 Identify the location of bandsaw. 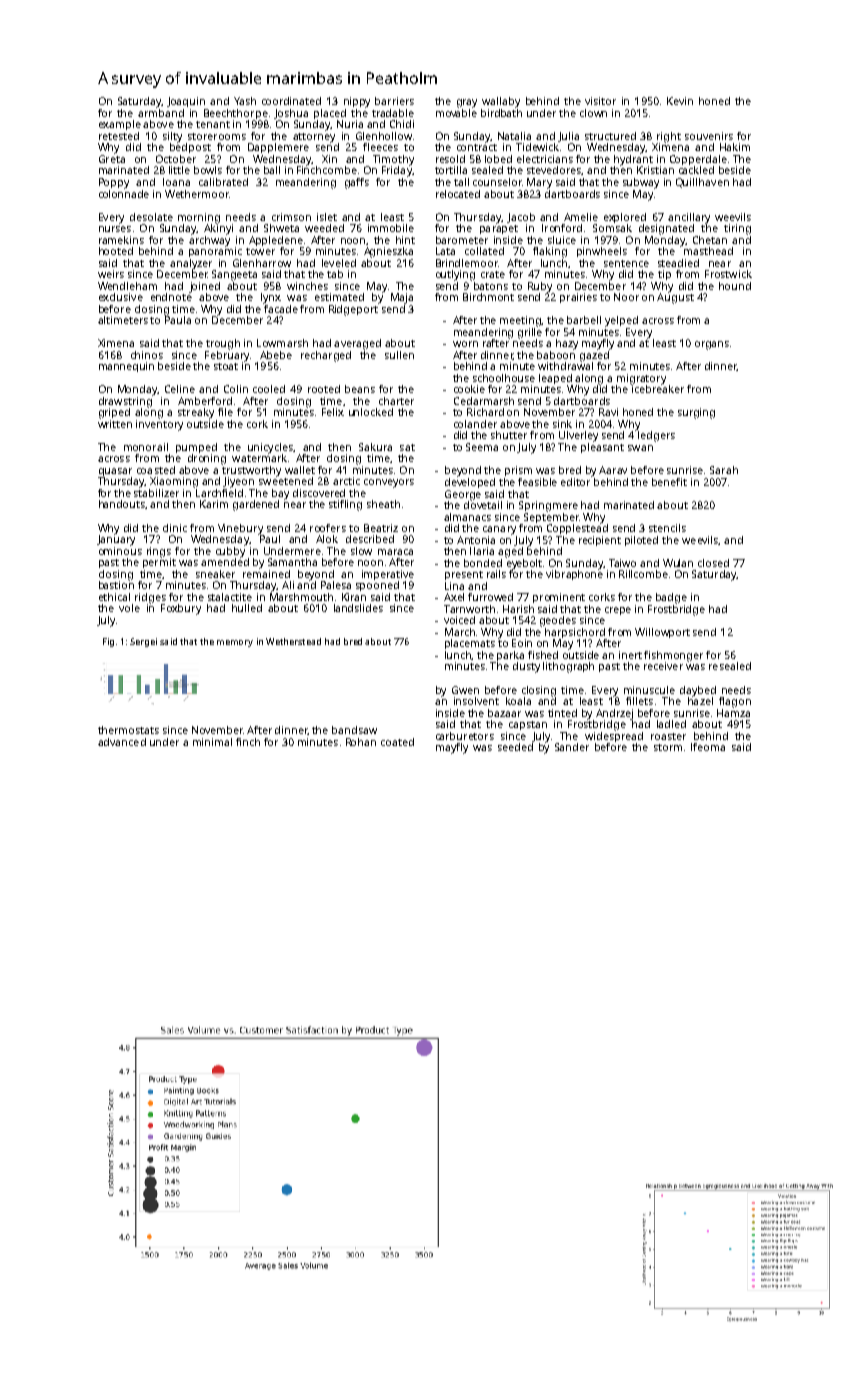
(354, 730).
